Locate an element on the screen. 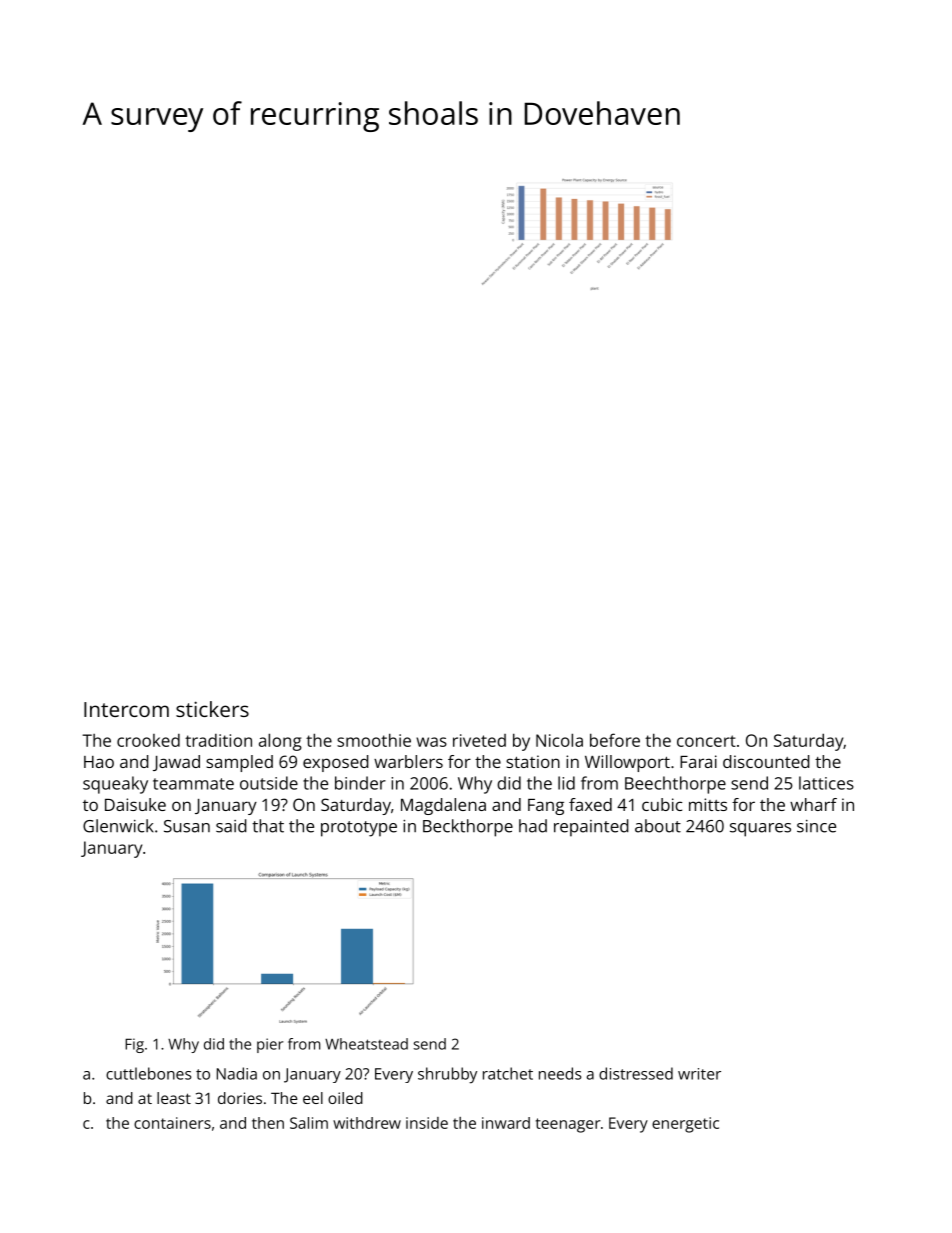  station is located at coordinates (533, 761).
